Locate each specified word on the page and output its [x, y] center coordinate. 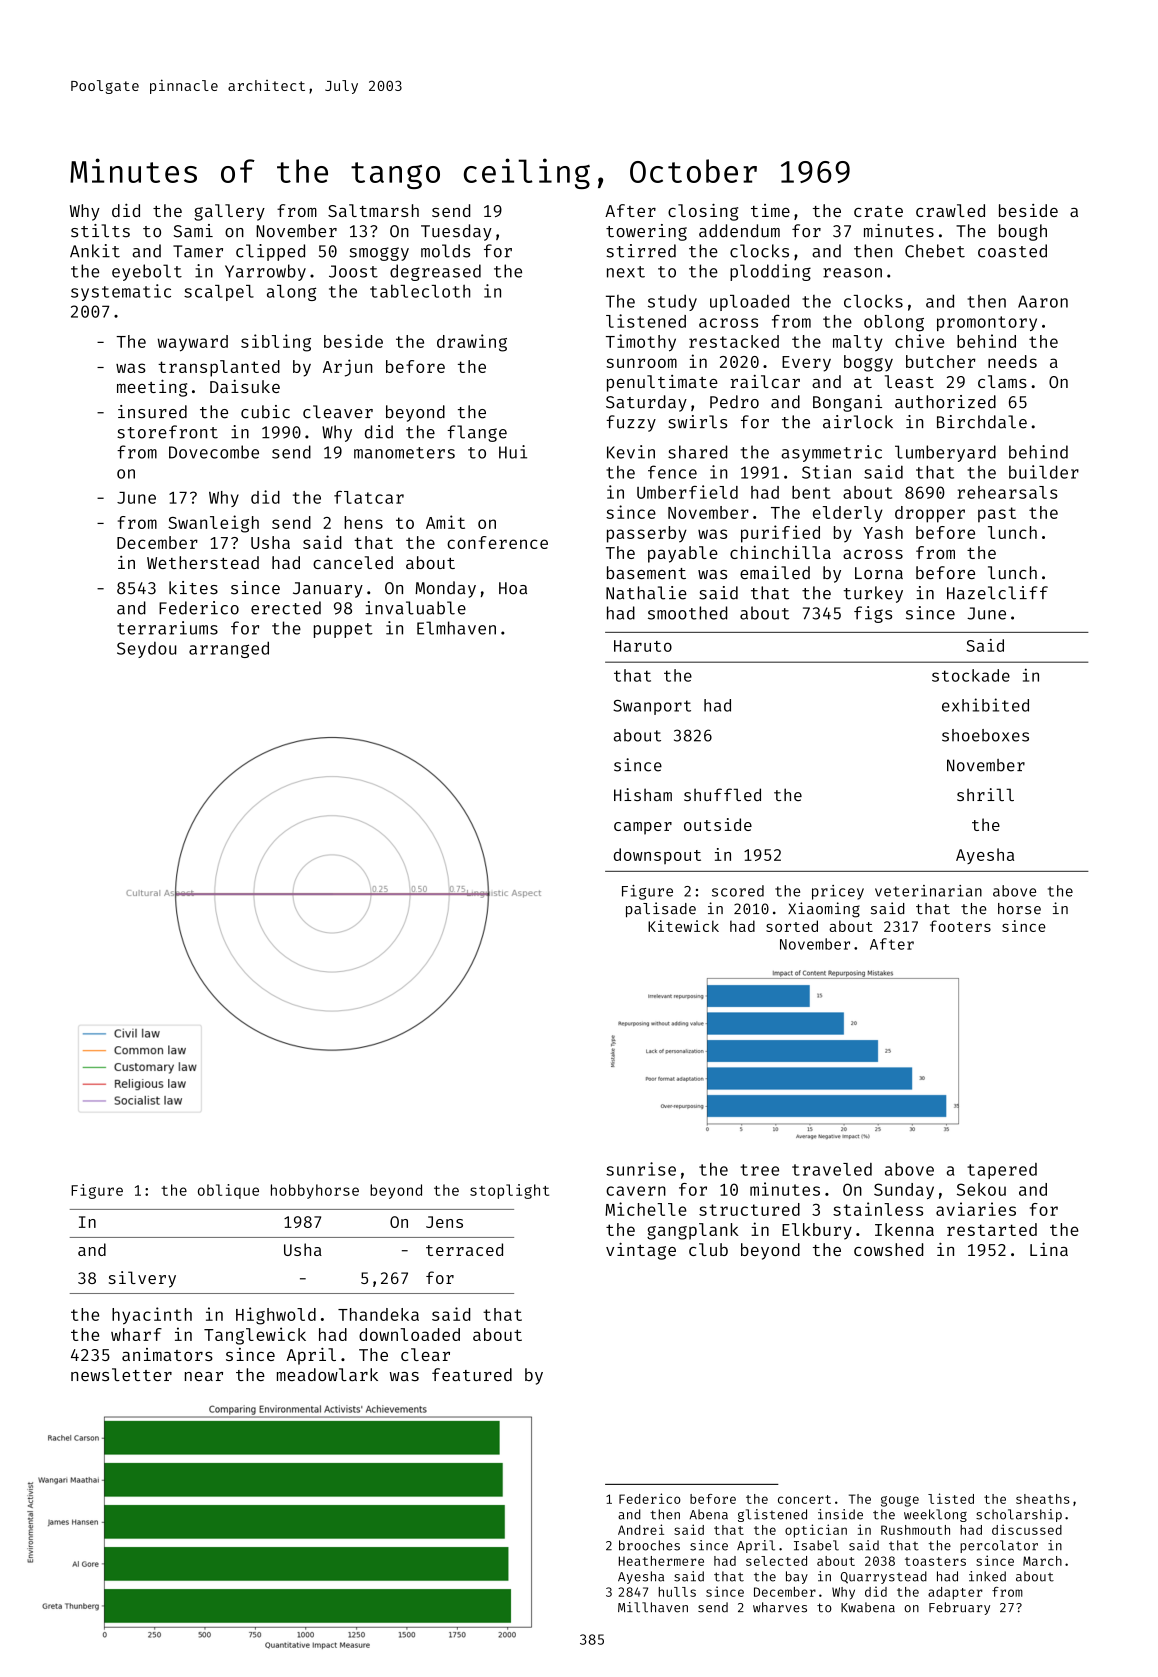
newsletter [121, 1374]
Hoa [513, 588]
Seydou [146, 649]
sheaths [1043, 1499]
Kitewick [683, 926]
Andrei [641, 1529]
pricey [838, 892]
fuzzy [631, 423]
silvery [142, 1279]
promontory [987, 323]
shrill [985, 794]
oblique [228, 1191]
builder [1044, 472]
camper [643, 828]
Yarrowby [265, 272]
